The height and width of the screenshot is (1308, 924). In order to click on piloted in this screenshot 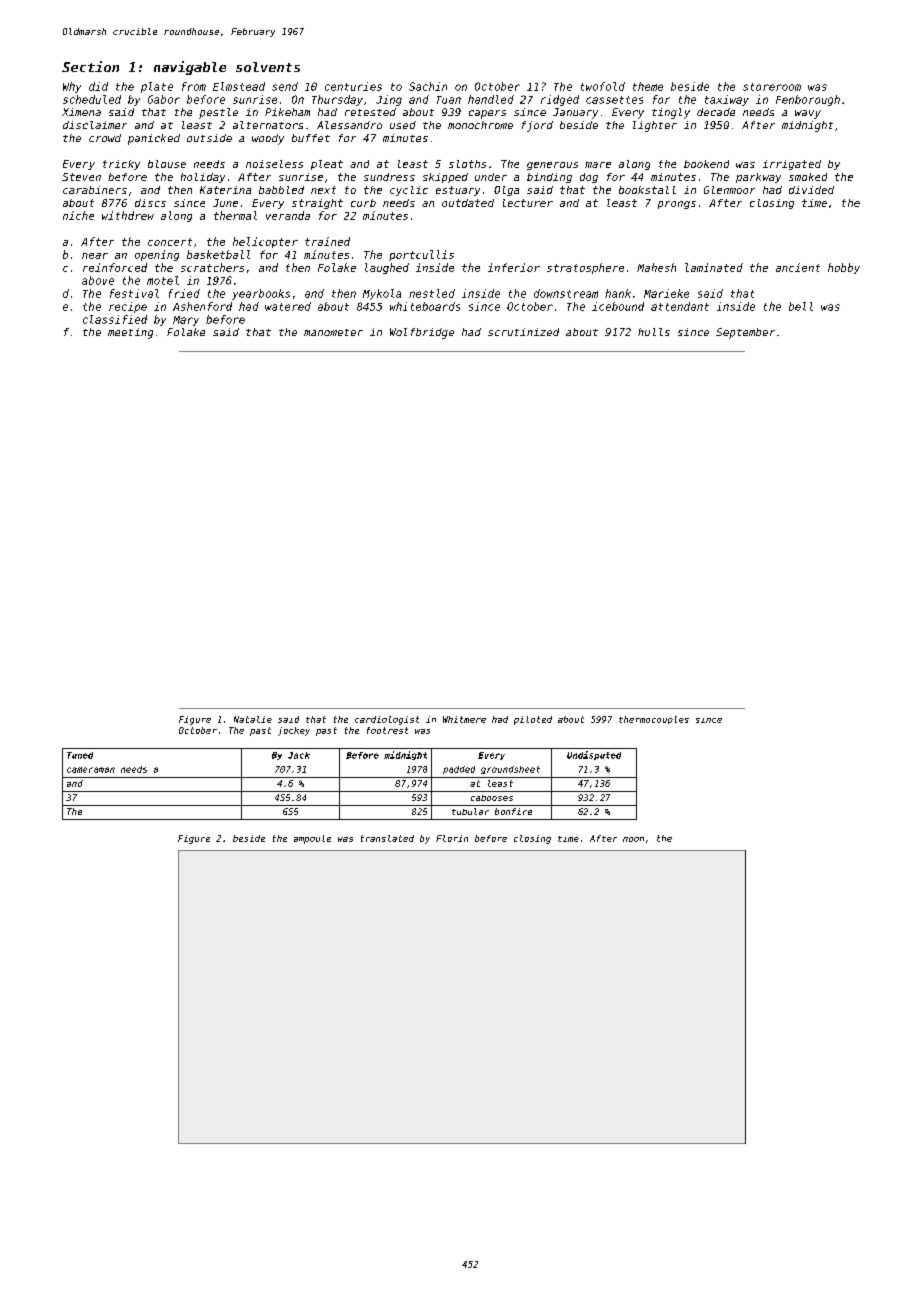, I will do `click(533, 720)`.
